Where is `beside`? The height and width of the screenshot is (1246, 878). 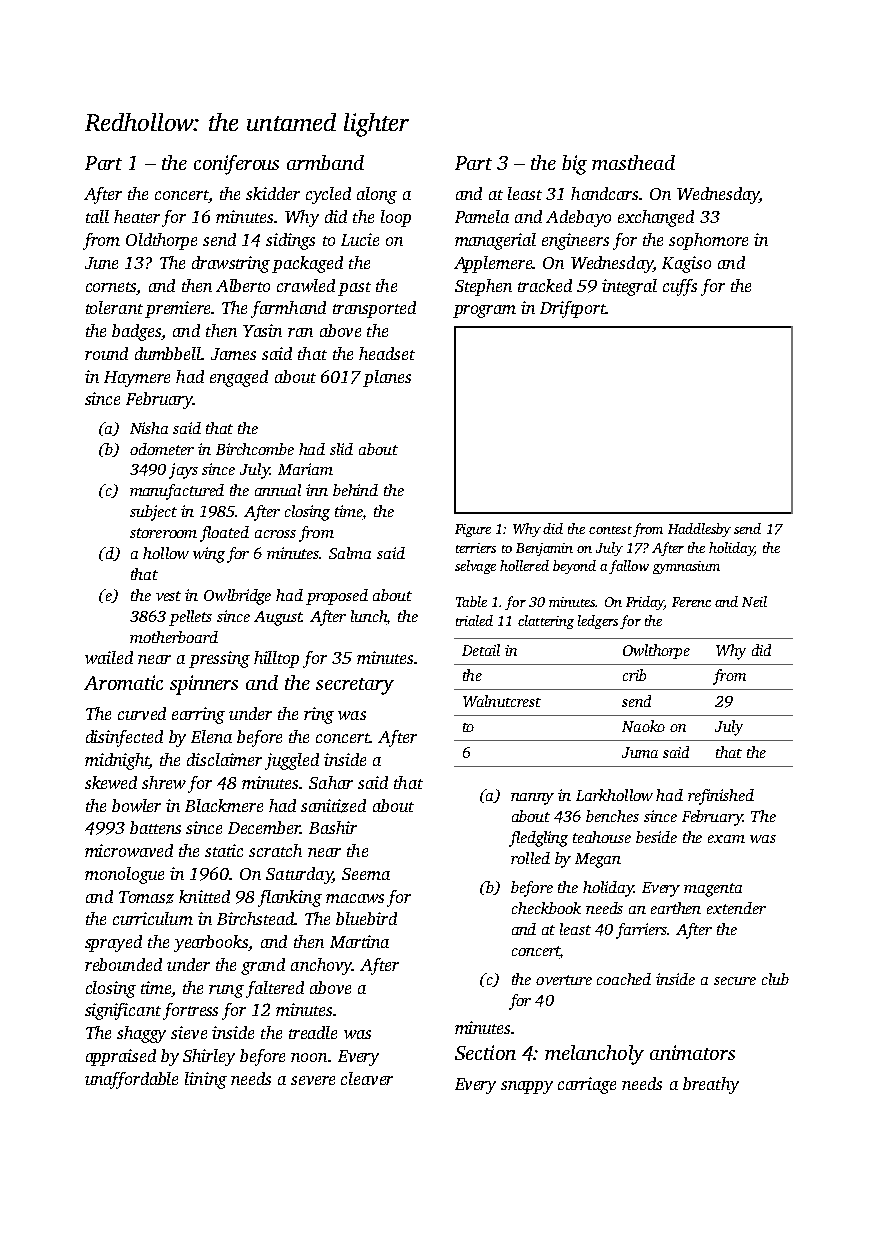
beside is located at coordinates (656, 837).
